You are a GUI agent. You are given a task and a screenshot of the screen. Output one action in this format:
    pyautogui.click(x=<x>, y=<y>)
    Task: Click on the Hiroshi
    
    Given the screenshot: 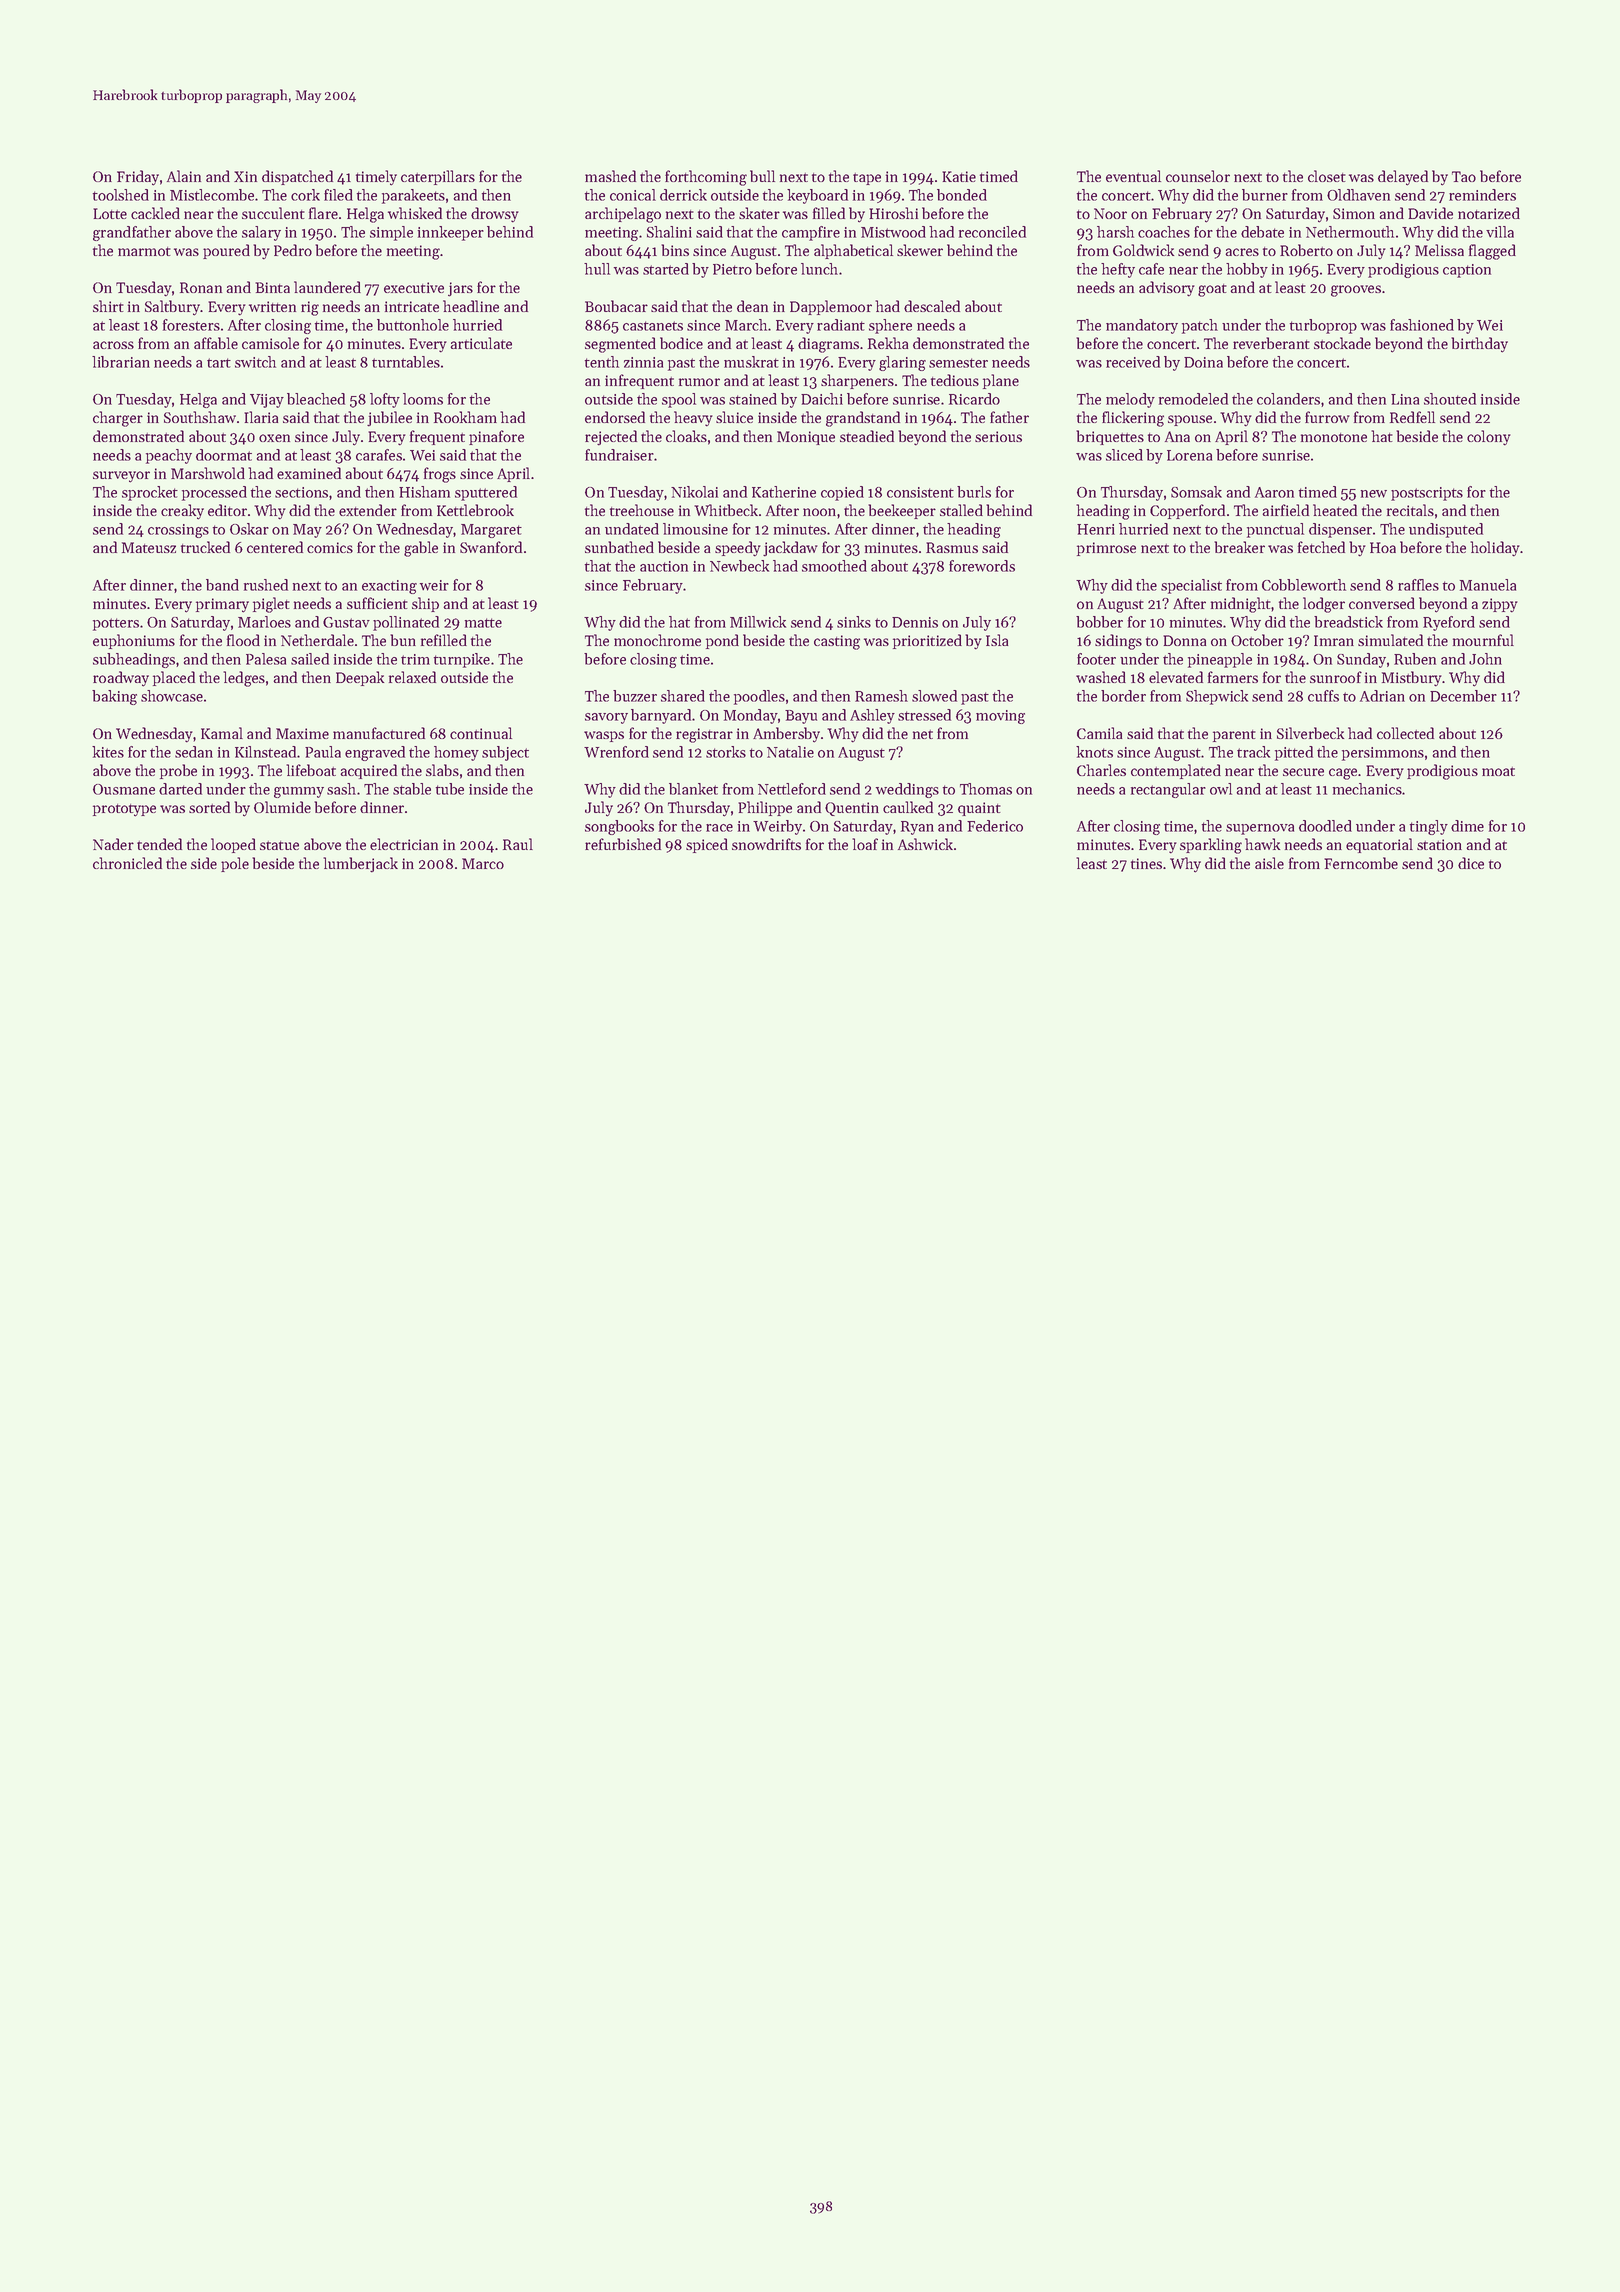 What is the action you would take?
    pyautogui.click(x=893, y=213)
